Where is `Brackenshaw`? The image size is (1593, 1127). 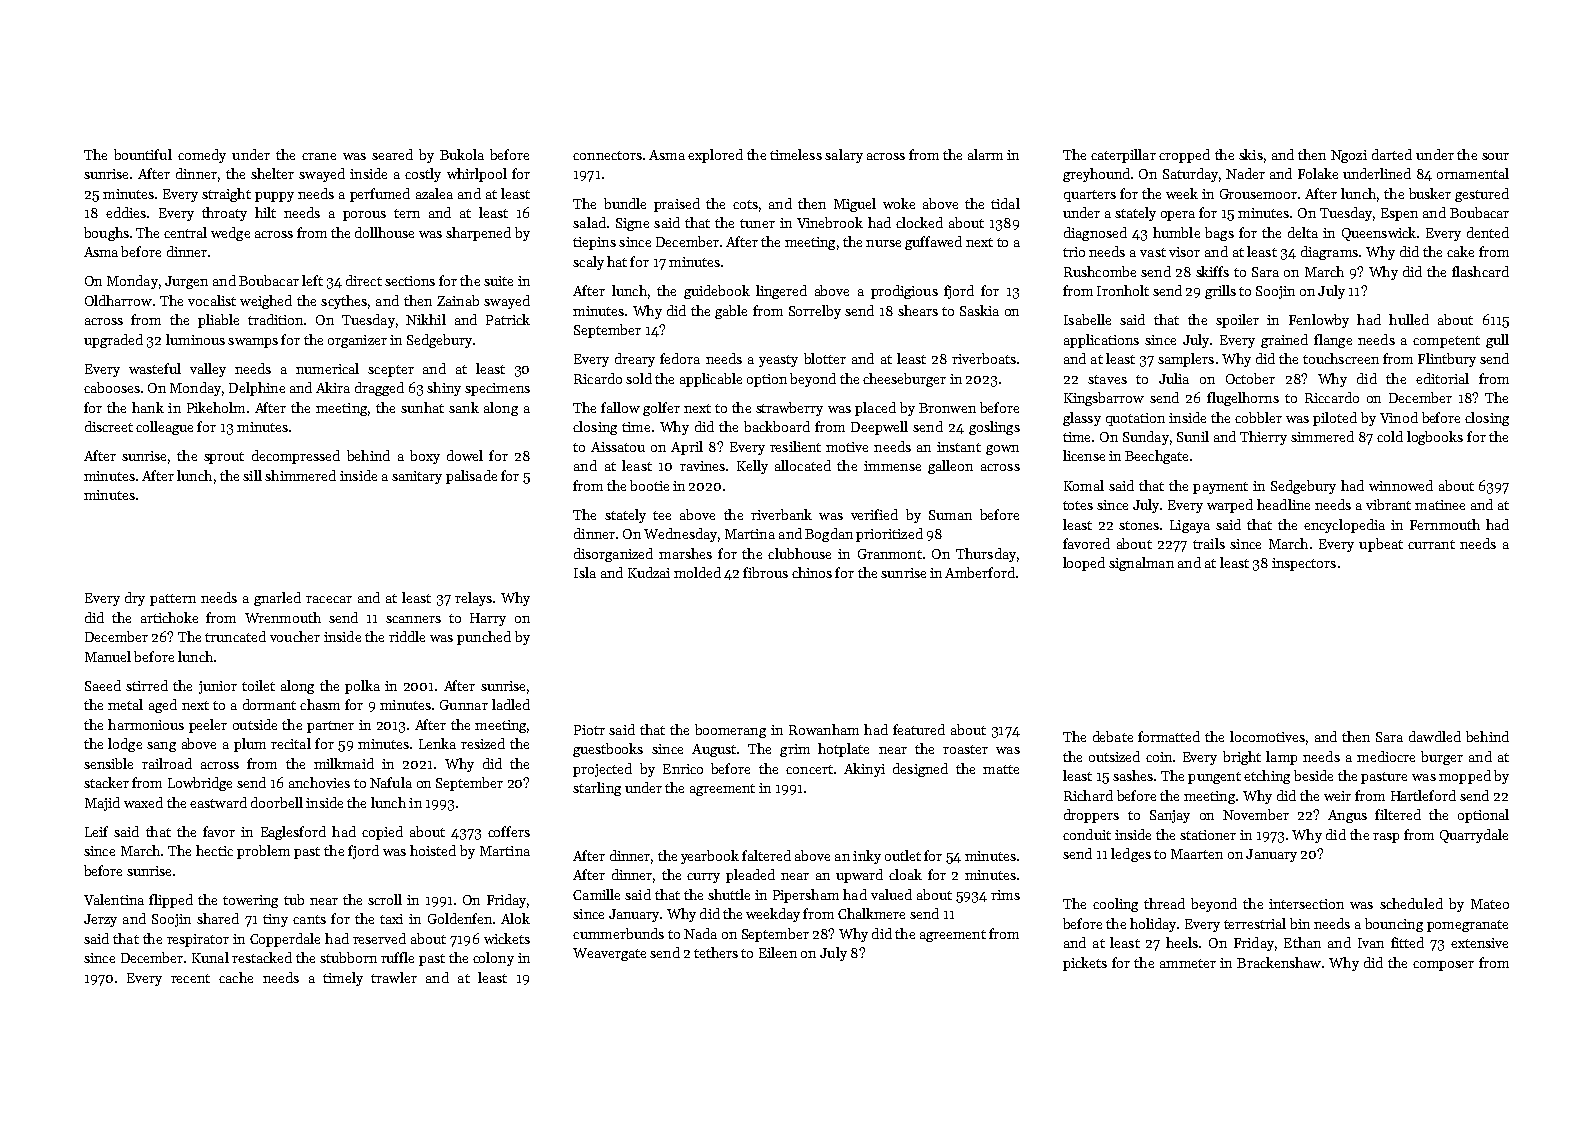 Brackenshaw is located at coordinates (1279, 962).
